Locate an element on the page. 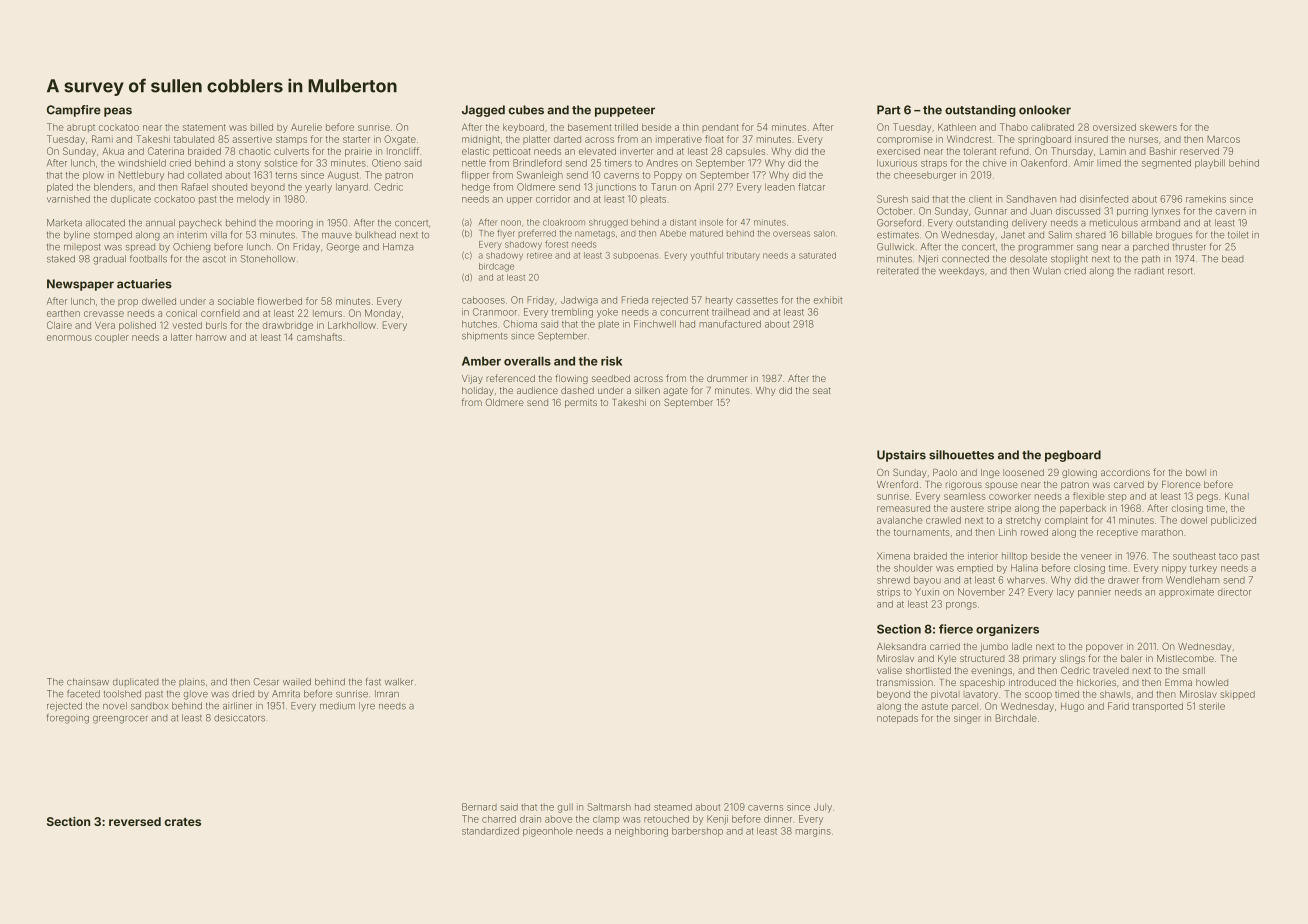 The width and height of the document is (1308, 924). bowl is located at coordinates (1196, 472).
